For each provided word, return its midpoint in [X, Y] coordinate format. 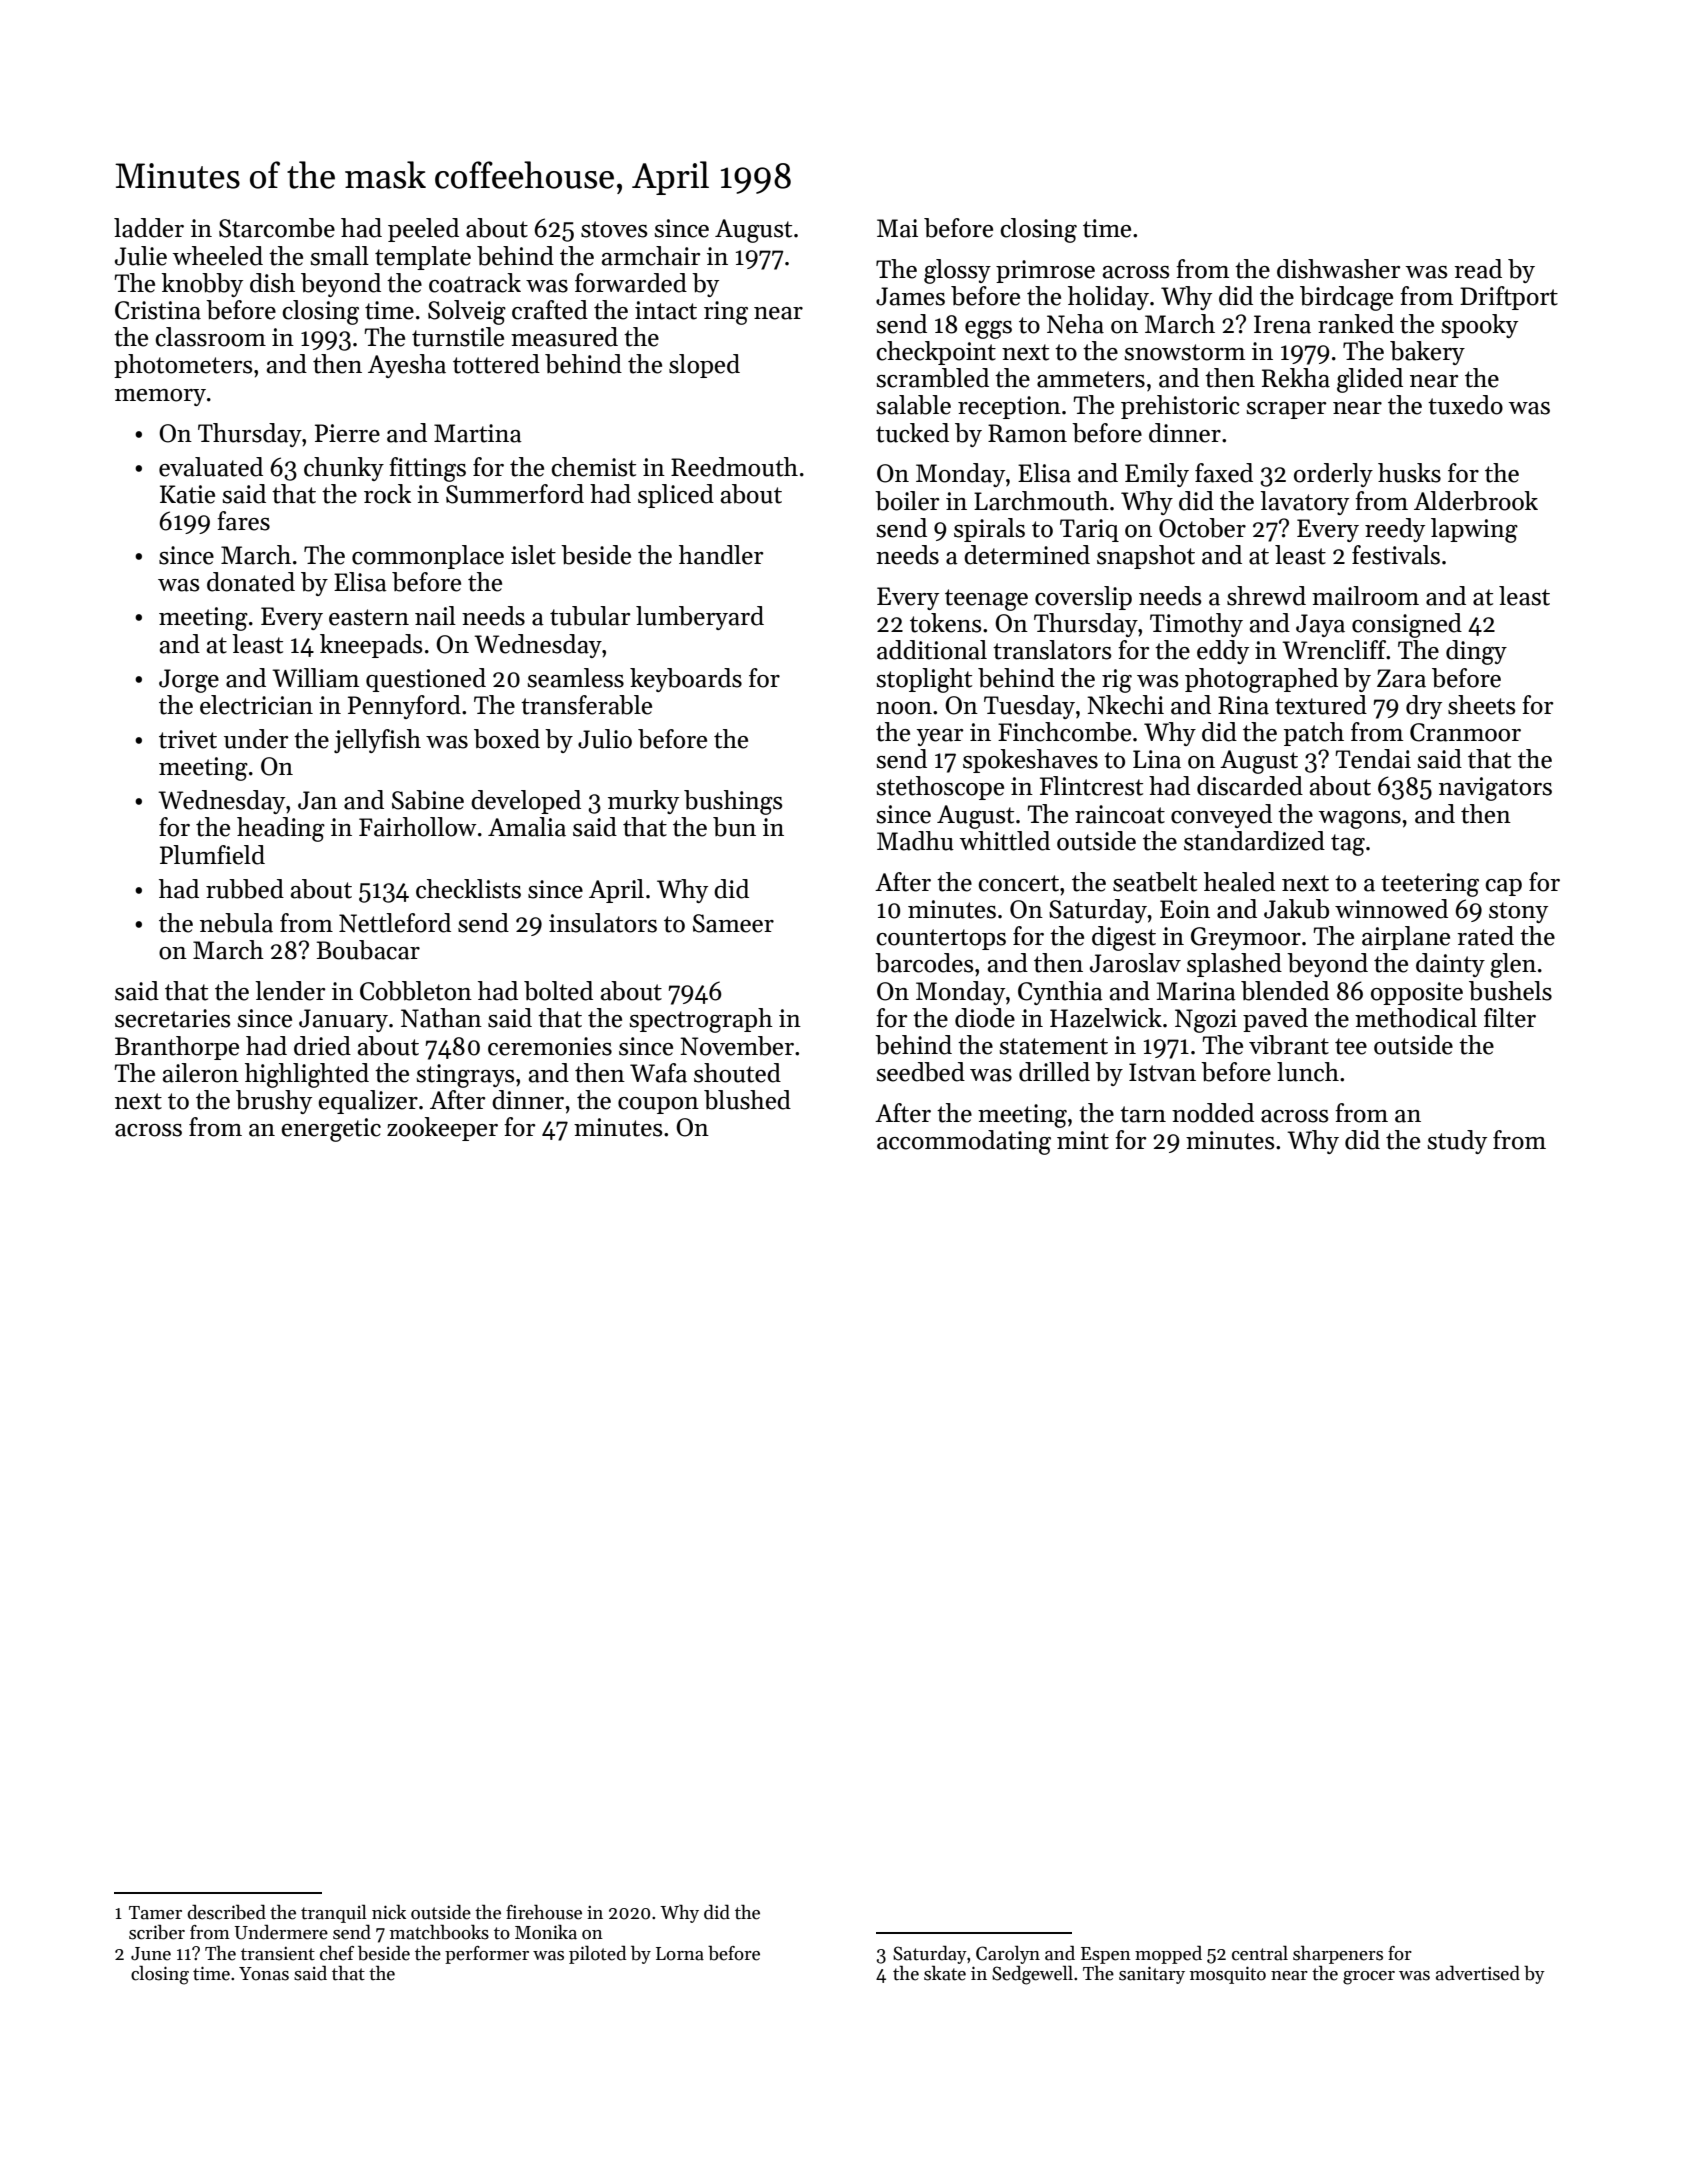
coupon [658, 1105]
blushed [747, 1100]
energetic [331, 1130]
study [1457, 1142]
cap [1503, 887]
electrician [256, 705]
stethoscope [940, 788]
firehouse [544, 1912]
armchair [651, 256]
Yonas [264, 1974]
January [343, 1020]
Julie [141, 256]
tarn [1143, 1114]
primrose [1045, 271]
